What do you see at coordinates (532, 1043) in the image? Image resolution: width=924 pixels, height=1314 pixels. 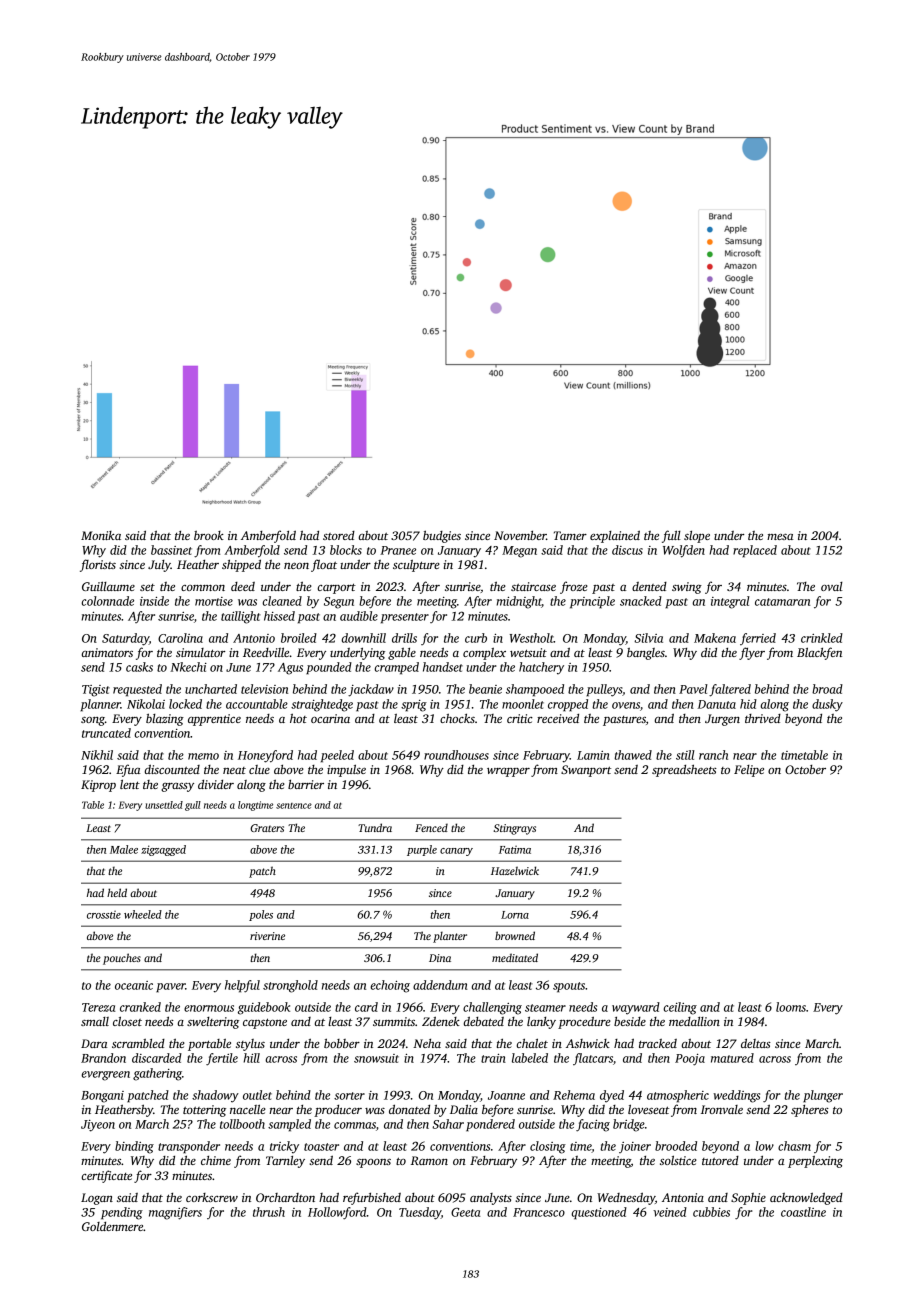 I see `chalet` at bounding box center [532, 1043].
